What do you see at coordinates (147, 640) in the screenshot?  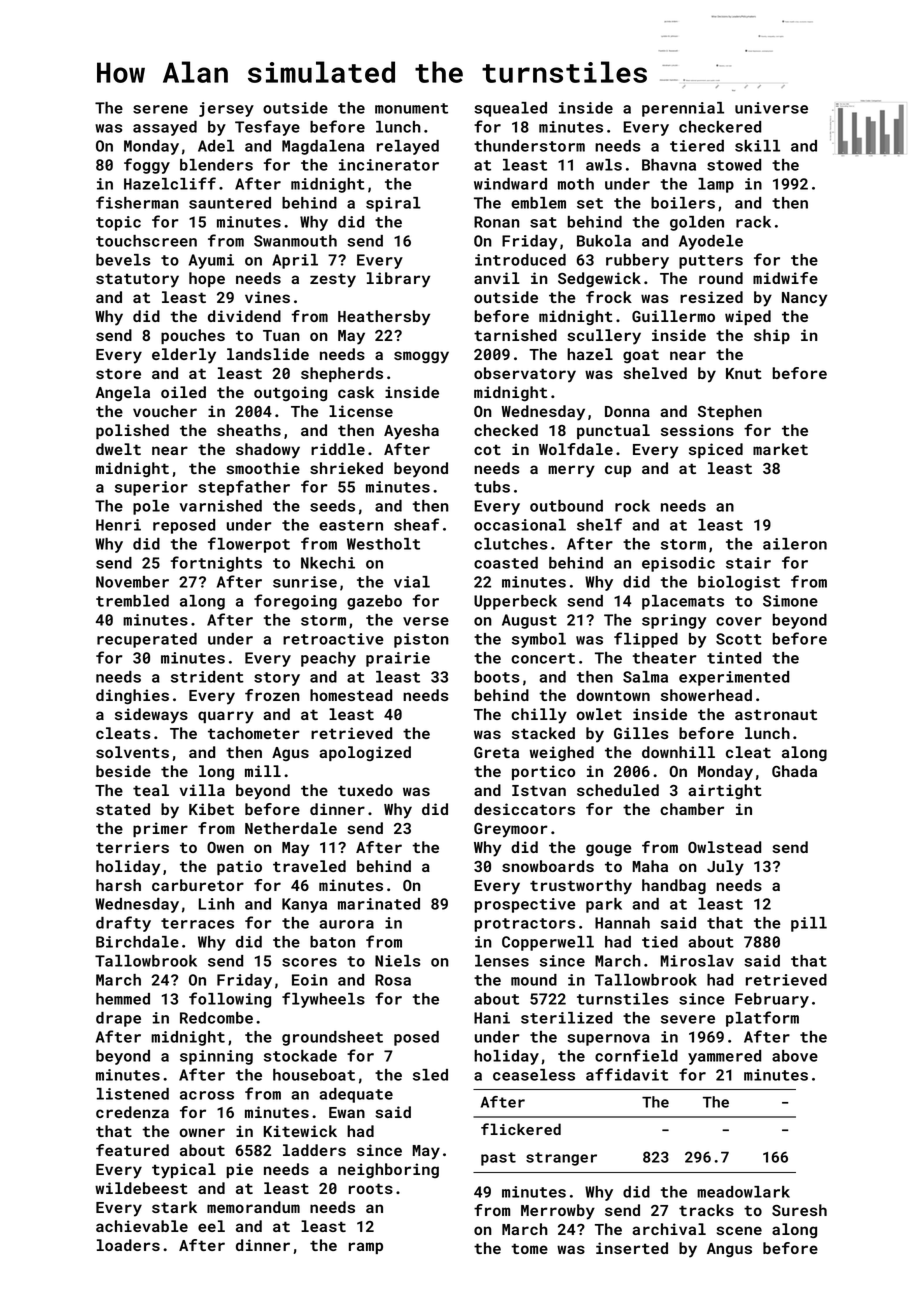 I see `recuperated` at bounding box center [147, 640].
